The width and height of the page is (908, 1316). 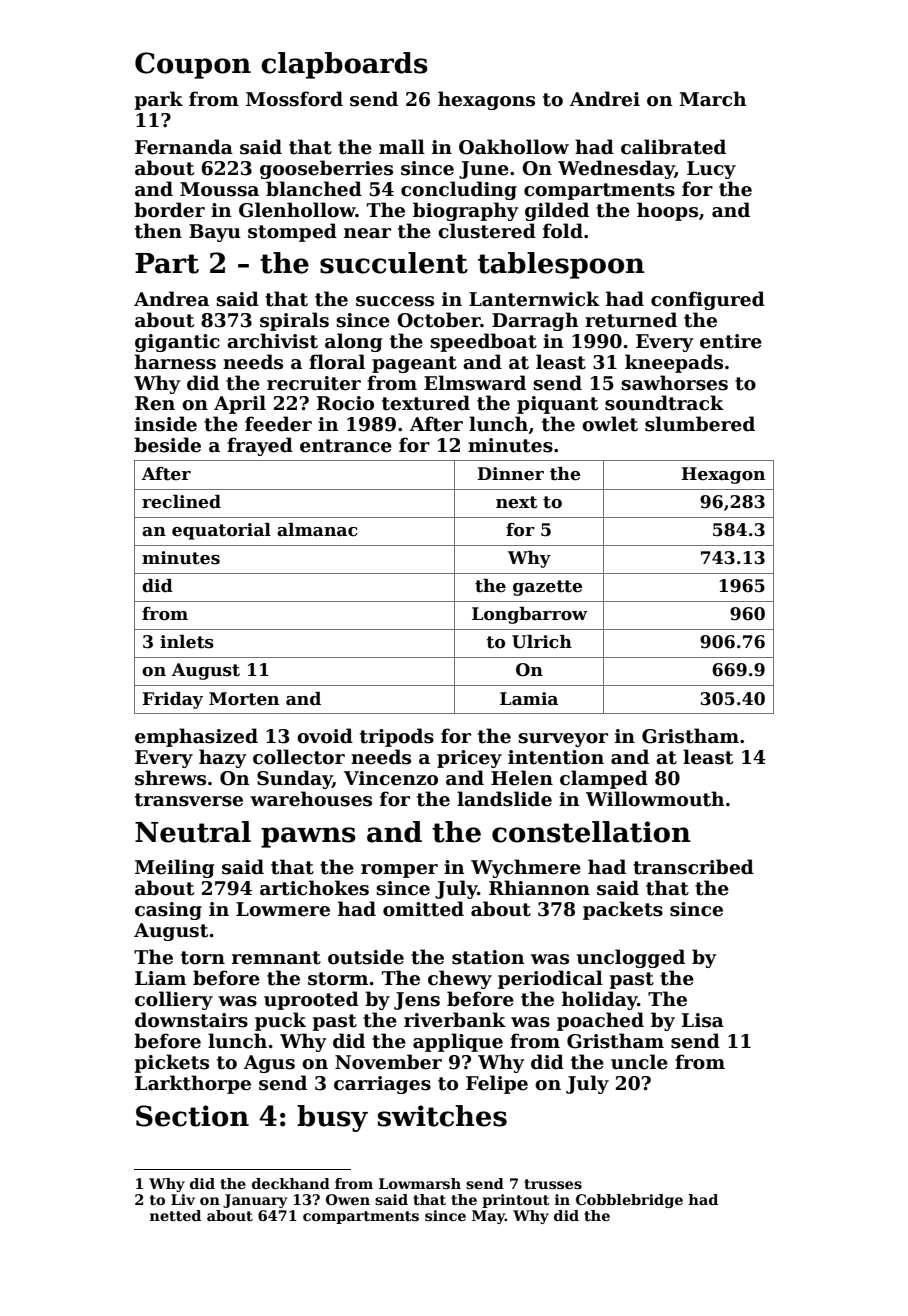 I want to click on inlets, so click(x=187, y=642).
